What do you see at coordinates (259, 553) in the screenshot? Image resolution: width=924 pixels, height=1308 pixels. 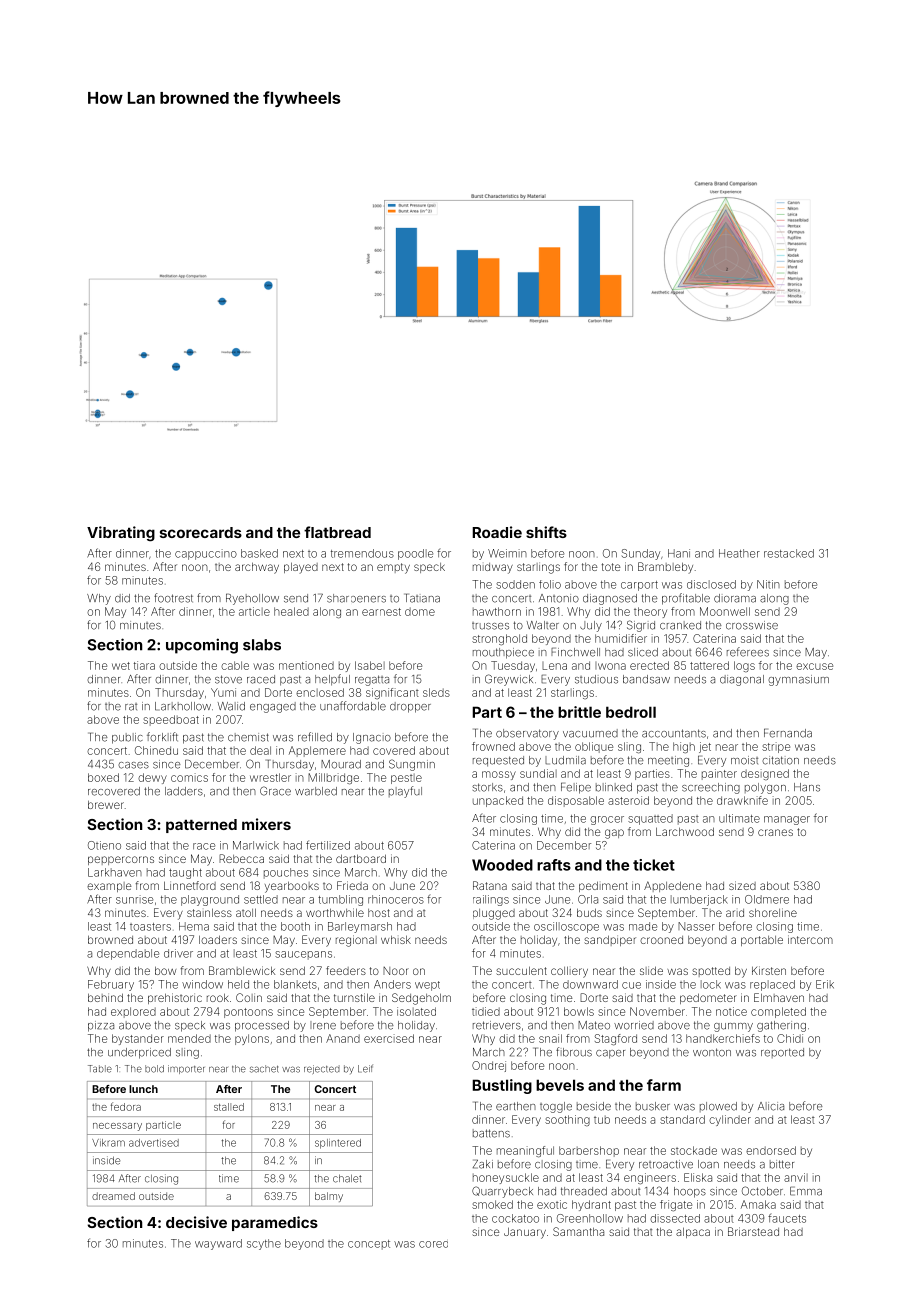 I see `basked` at bounding box center [259, 553].
